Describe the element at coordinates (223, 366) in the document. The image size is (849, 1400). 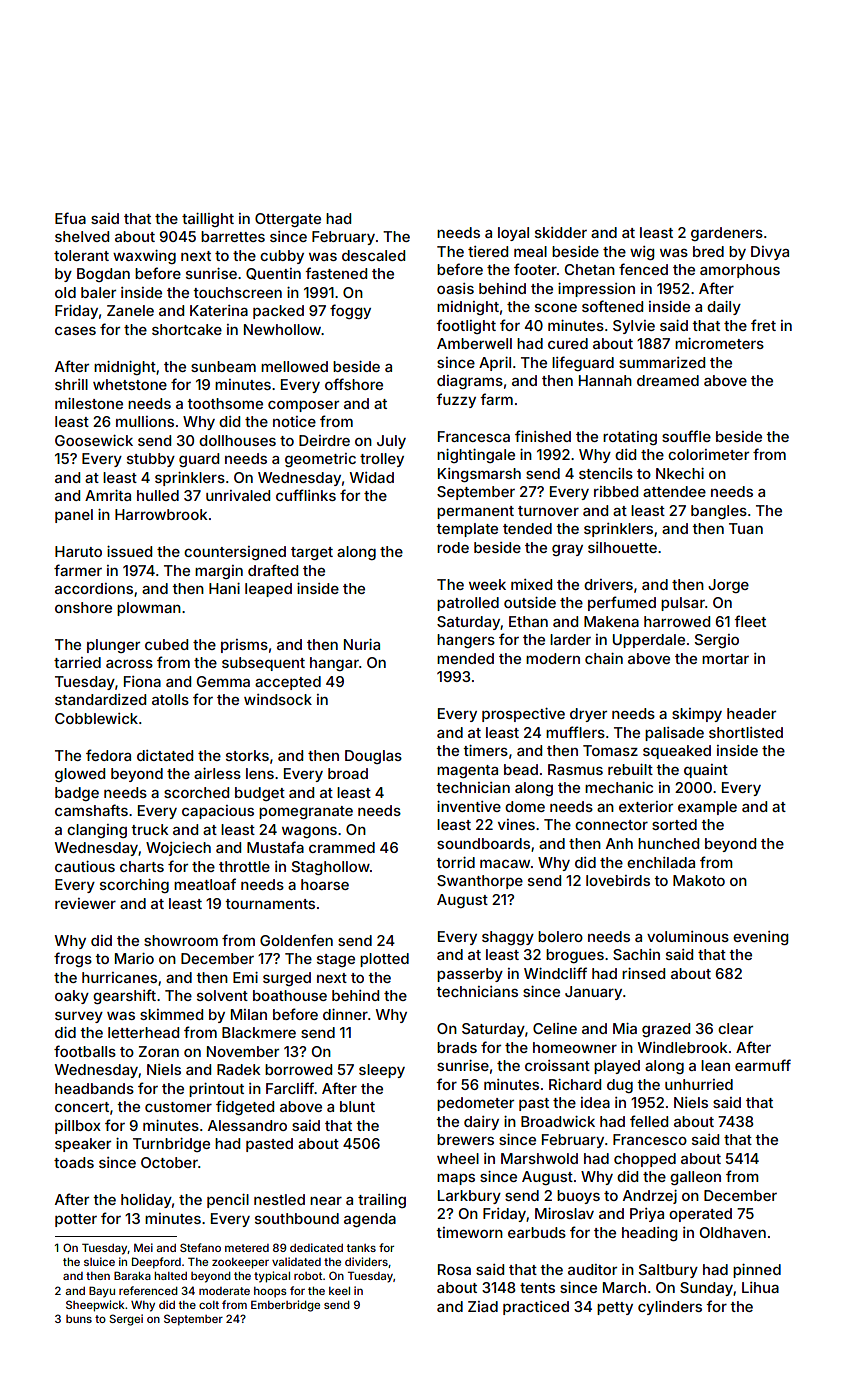
I see `sunbeam` at that location.
